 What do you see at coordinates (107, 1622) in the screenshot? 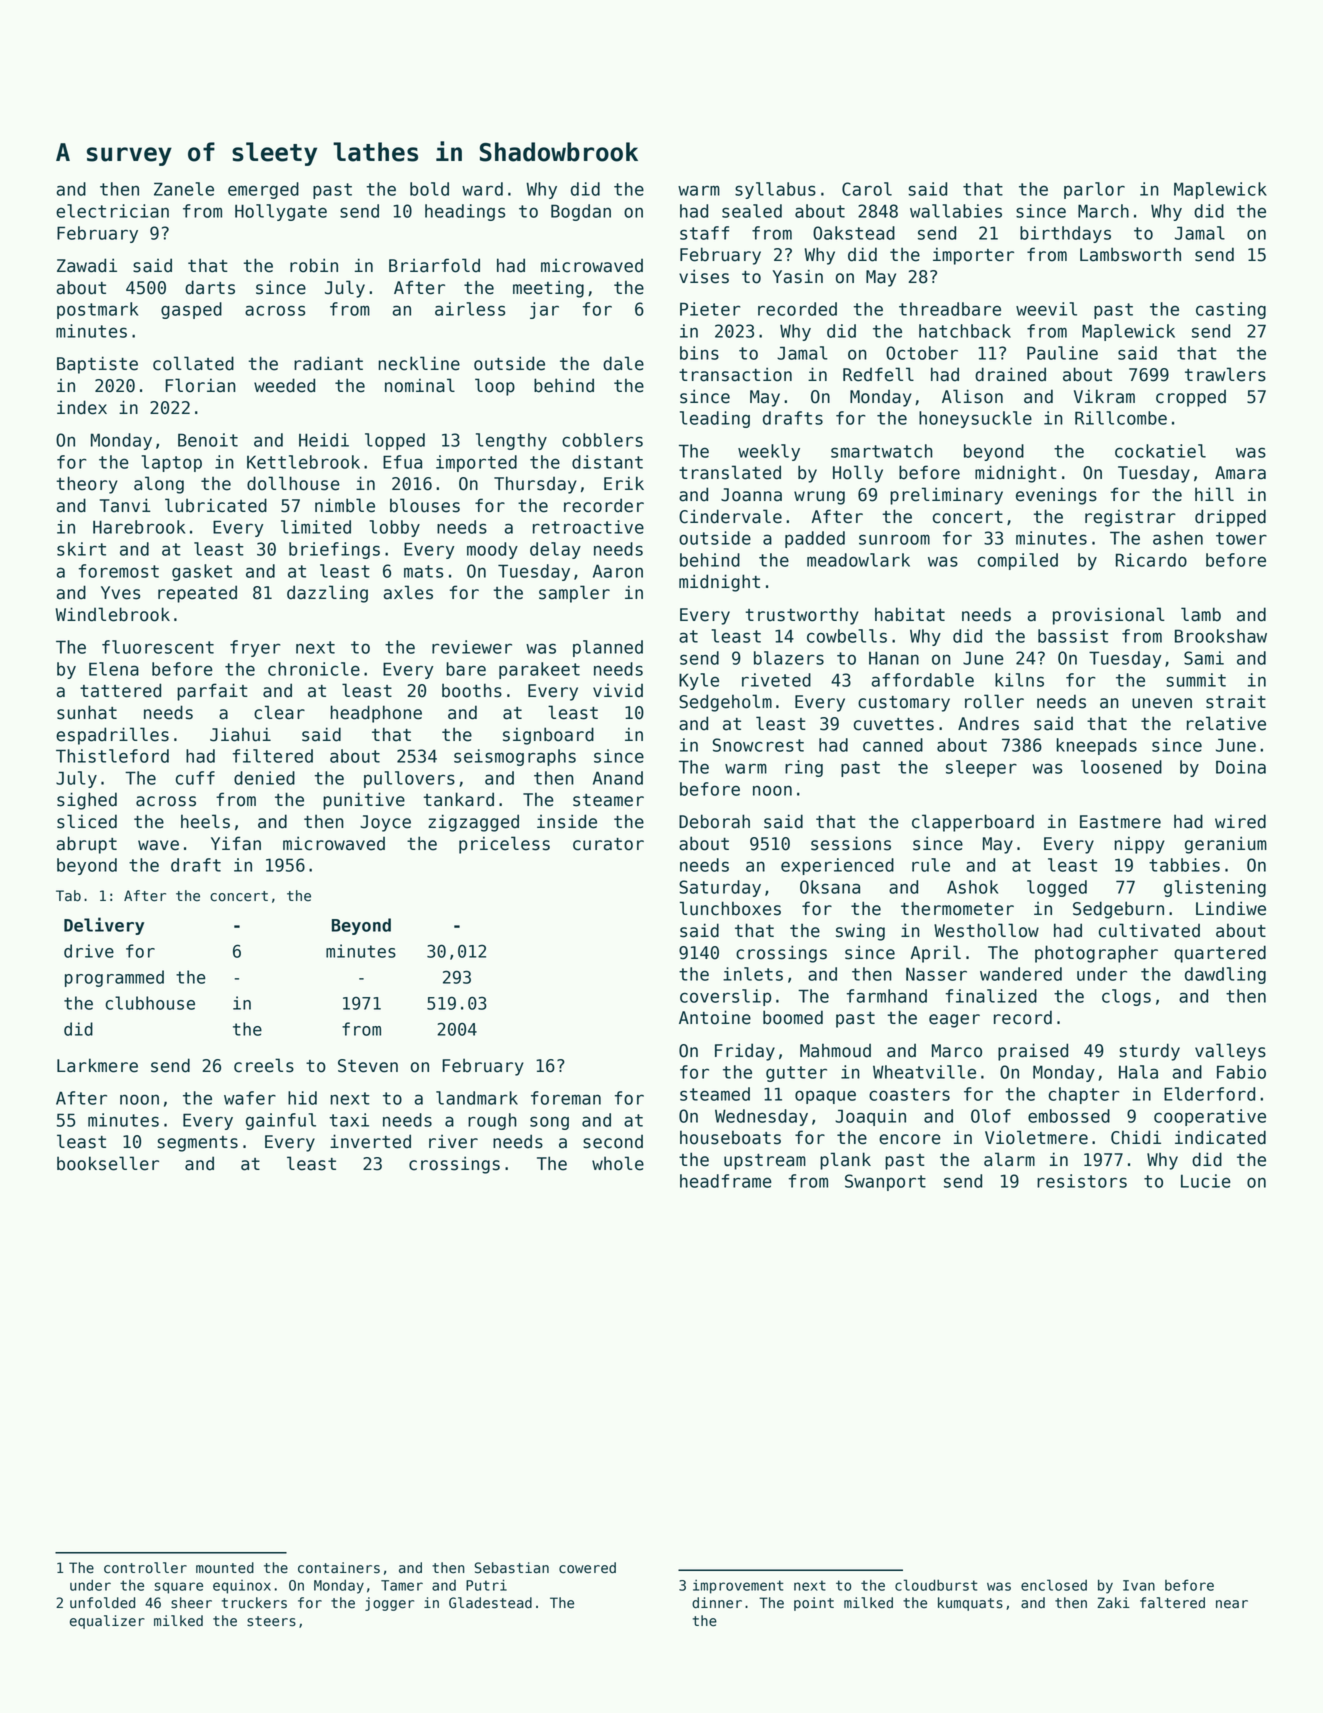
I see `equalizer` at bounding box center [107, 1622].
